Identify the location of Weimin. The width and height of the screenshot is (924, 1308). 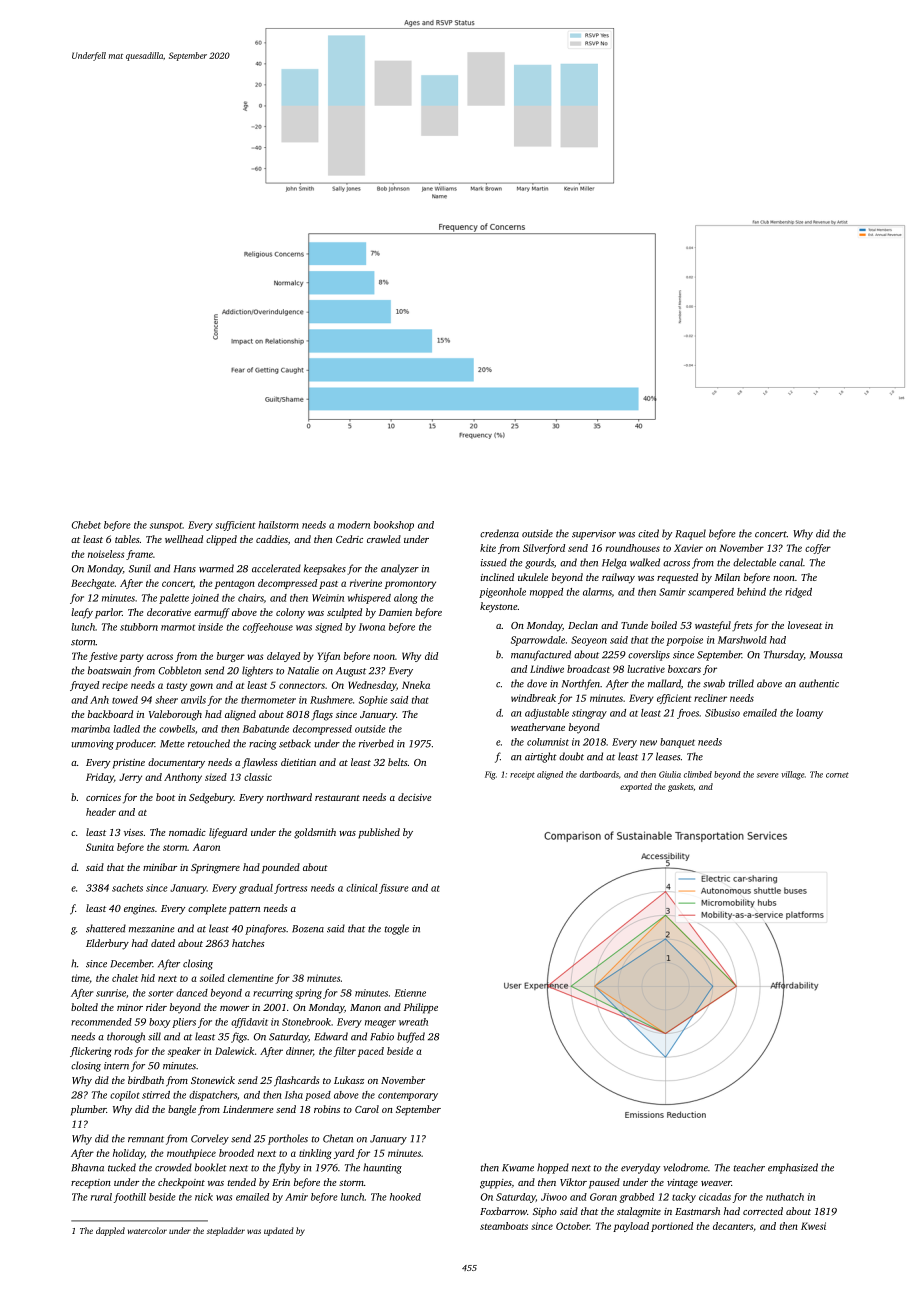
(328, 598).
